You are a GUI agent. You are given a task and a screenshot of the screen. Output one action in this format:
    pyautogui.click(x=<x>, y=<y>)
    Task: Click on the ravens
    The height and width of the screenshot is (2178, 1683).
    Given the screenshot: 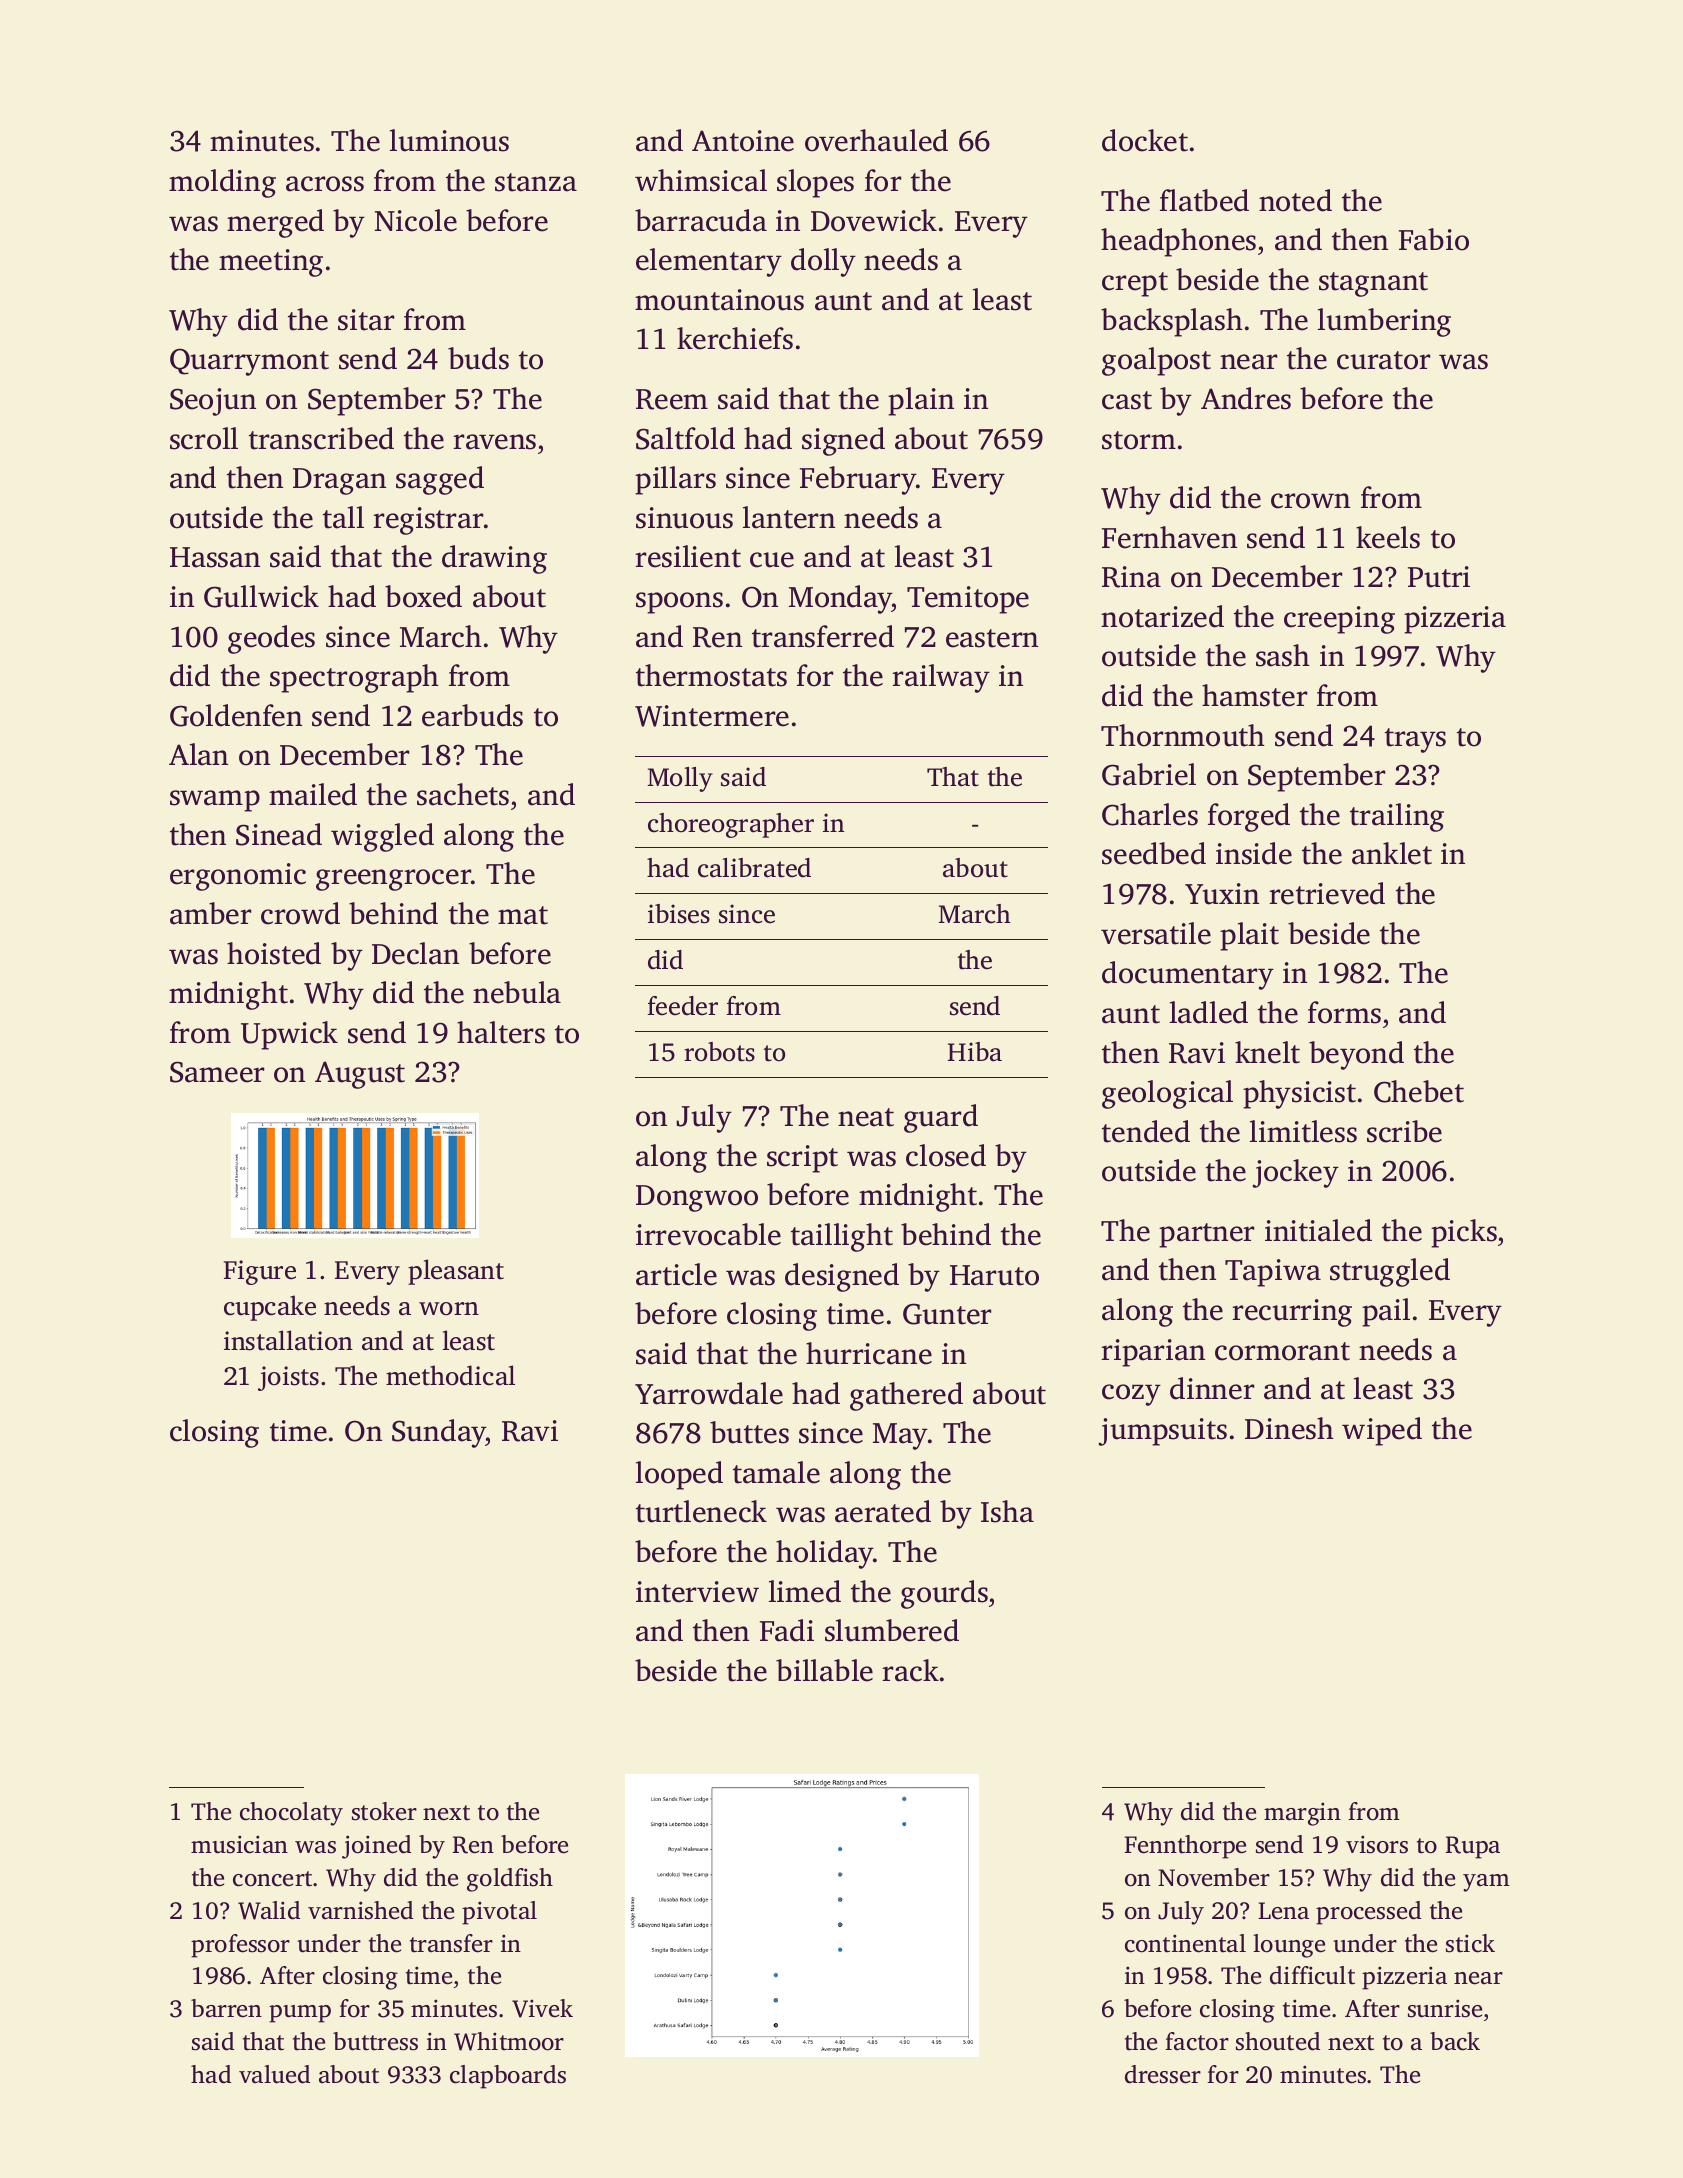 What is the action you would take?
    pyautogui.click(x=494, y=442)
